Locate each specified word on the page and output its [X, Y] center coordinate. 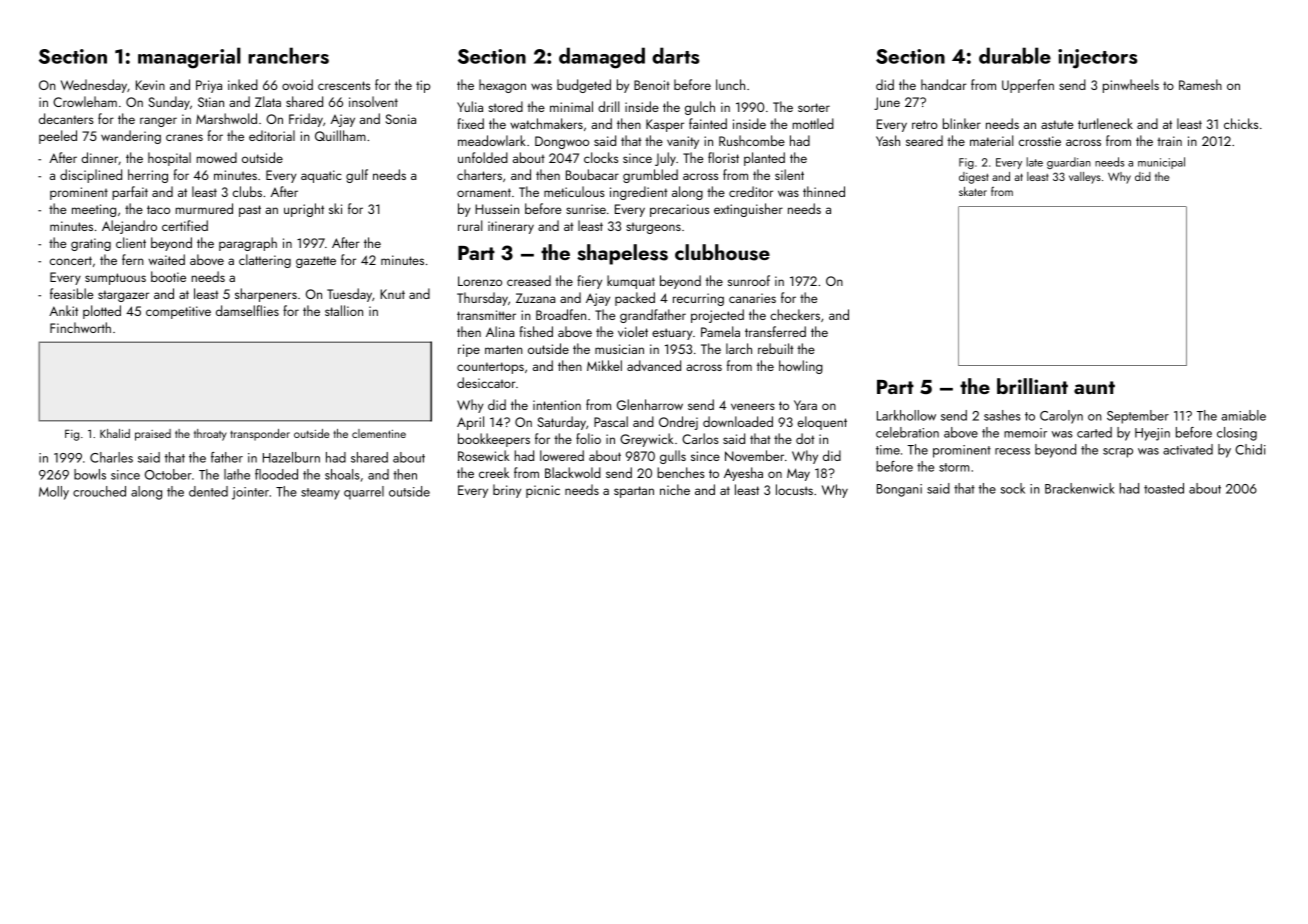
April [470, 423]
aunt [1094, 387]
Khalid [115, 433]
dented [208, 491]
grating [91, 244]
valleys [1085, 178]
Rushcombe [752, 140]
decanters [66, 118]
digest [974, 178]
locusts [794, 489]
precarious [679, 210]
